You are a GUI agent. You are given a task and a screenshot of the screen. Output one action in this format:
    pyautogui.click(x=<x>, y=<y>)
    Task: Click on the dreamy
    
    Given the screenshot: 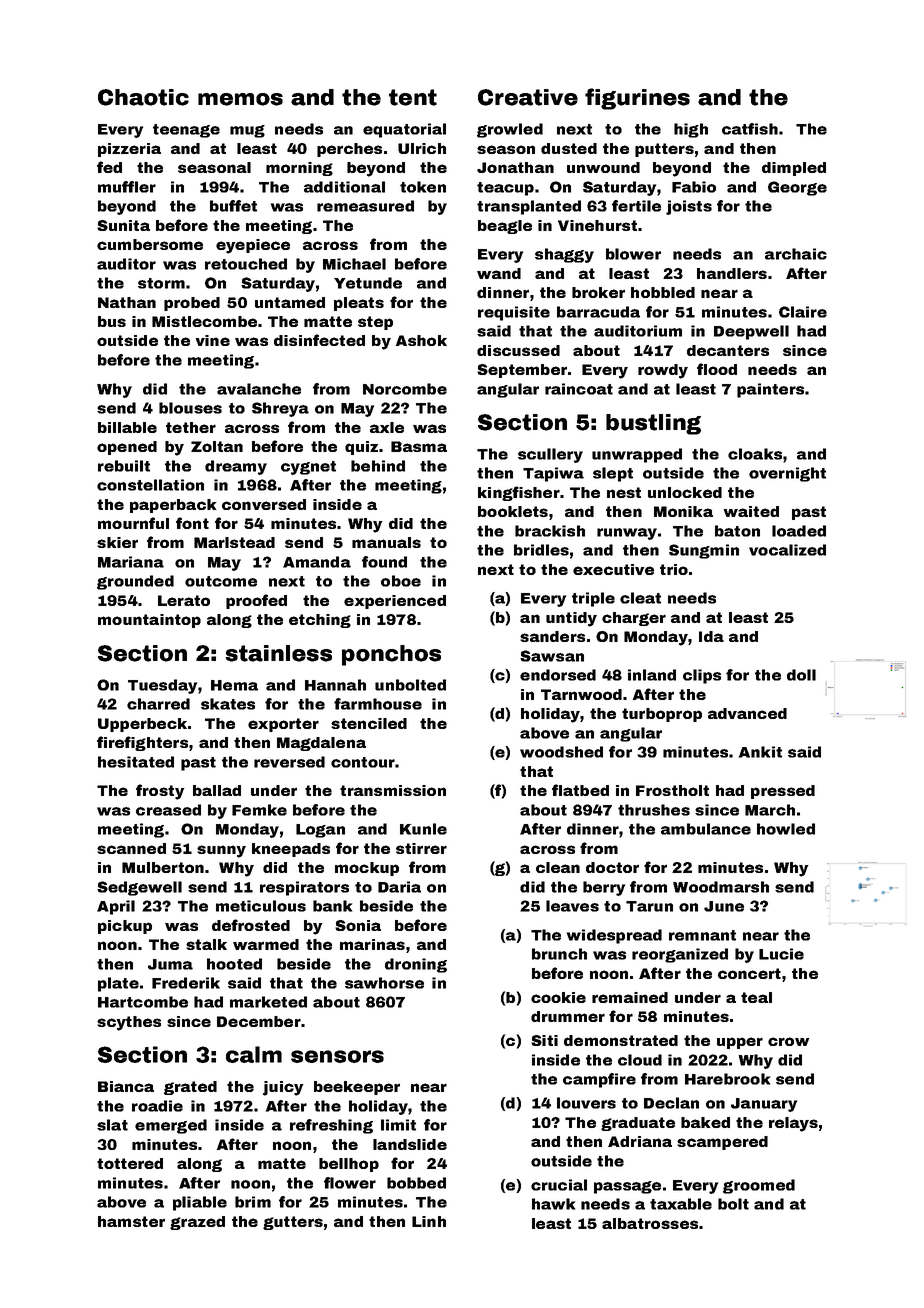 What is the action you would take?
    pyautogui.click(x=236, y=467)
